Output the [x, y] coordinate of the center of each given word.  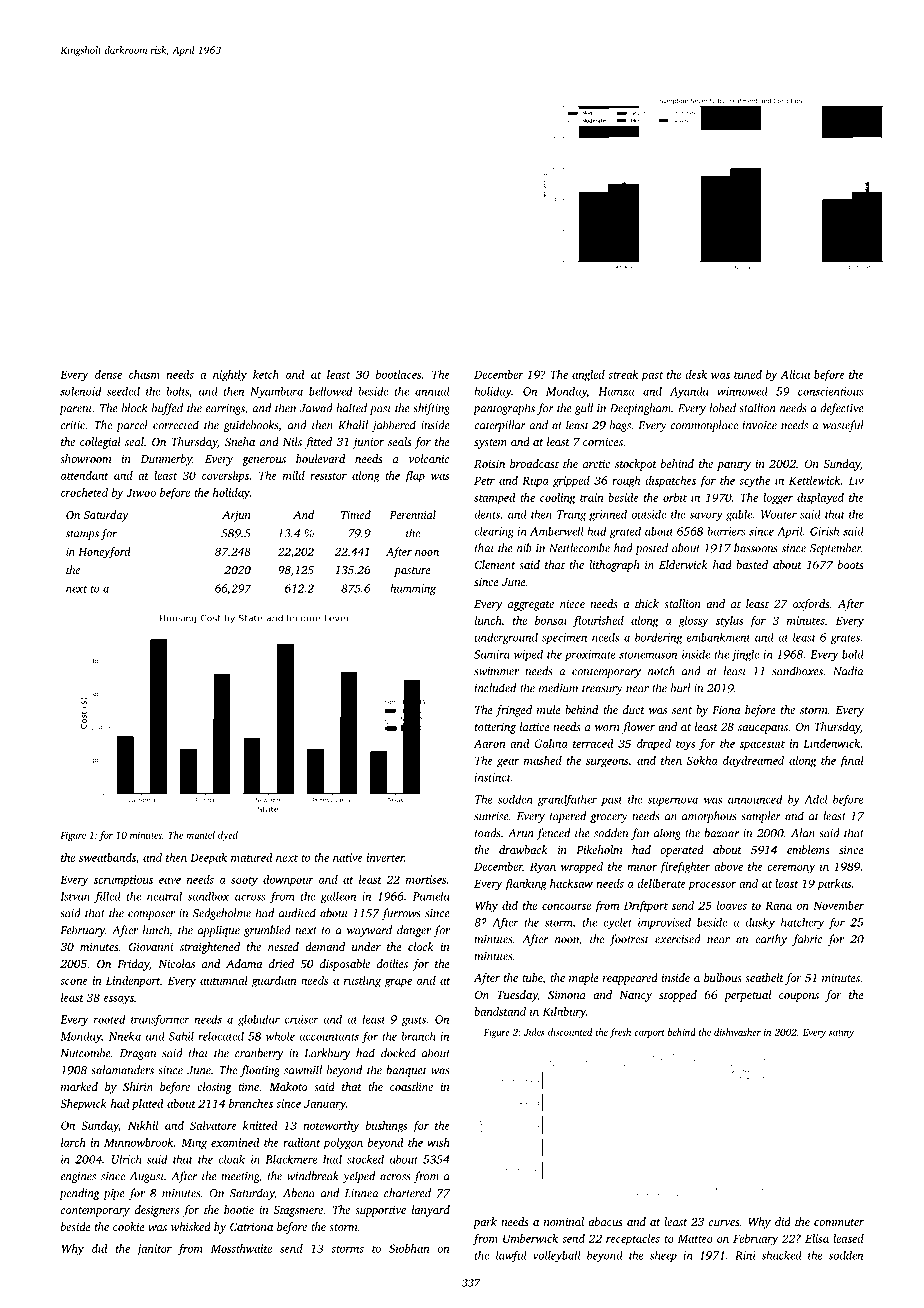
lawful [511, 1256]
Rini [745, 1255]
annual [432, 391]
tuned [748, 374]
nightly [230, 376]
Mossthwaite [241, 1248]
